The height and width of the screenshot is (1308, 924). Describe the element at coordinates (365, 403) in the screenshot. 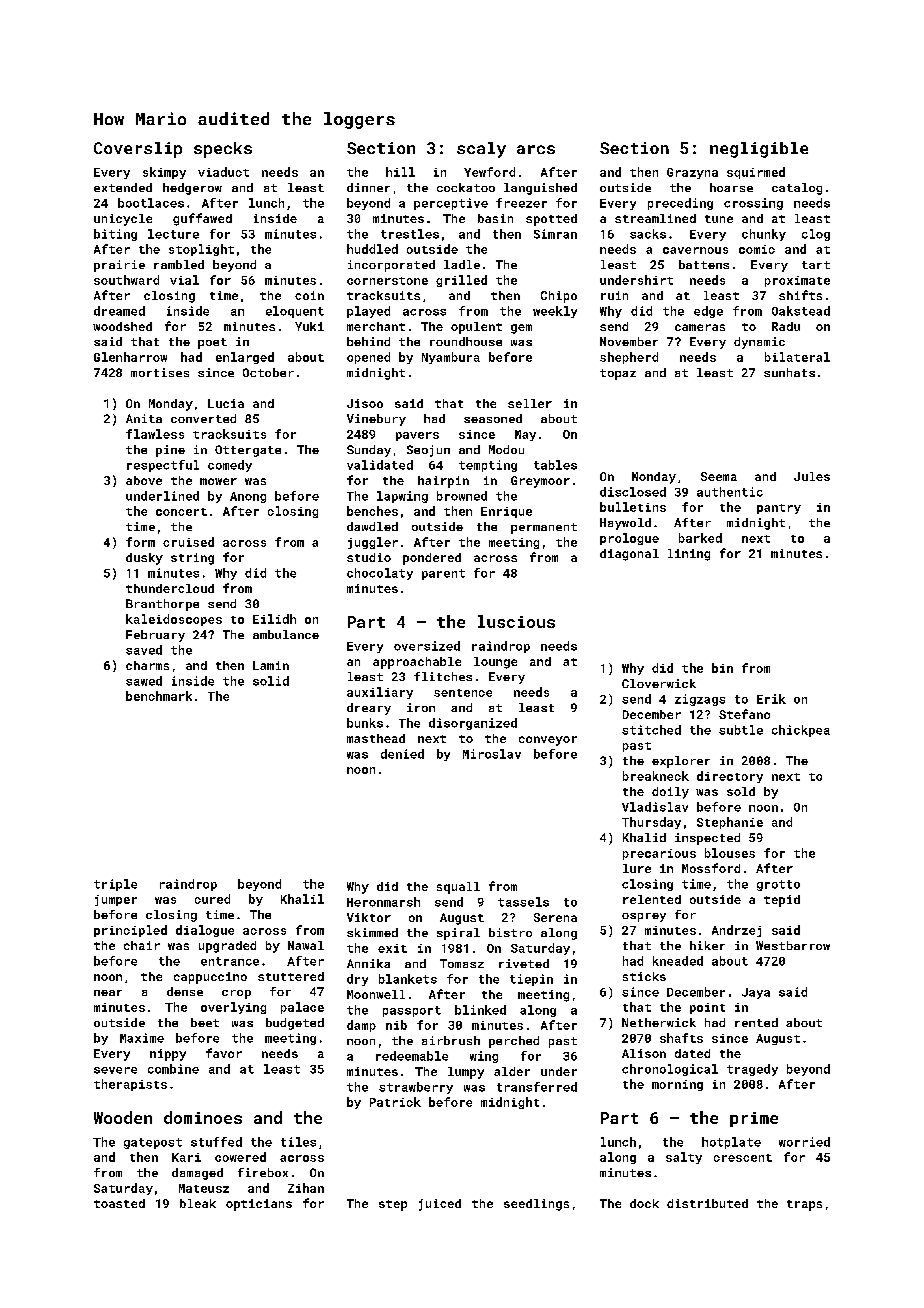

I see `Jisoo` at that location.
